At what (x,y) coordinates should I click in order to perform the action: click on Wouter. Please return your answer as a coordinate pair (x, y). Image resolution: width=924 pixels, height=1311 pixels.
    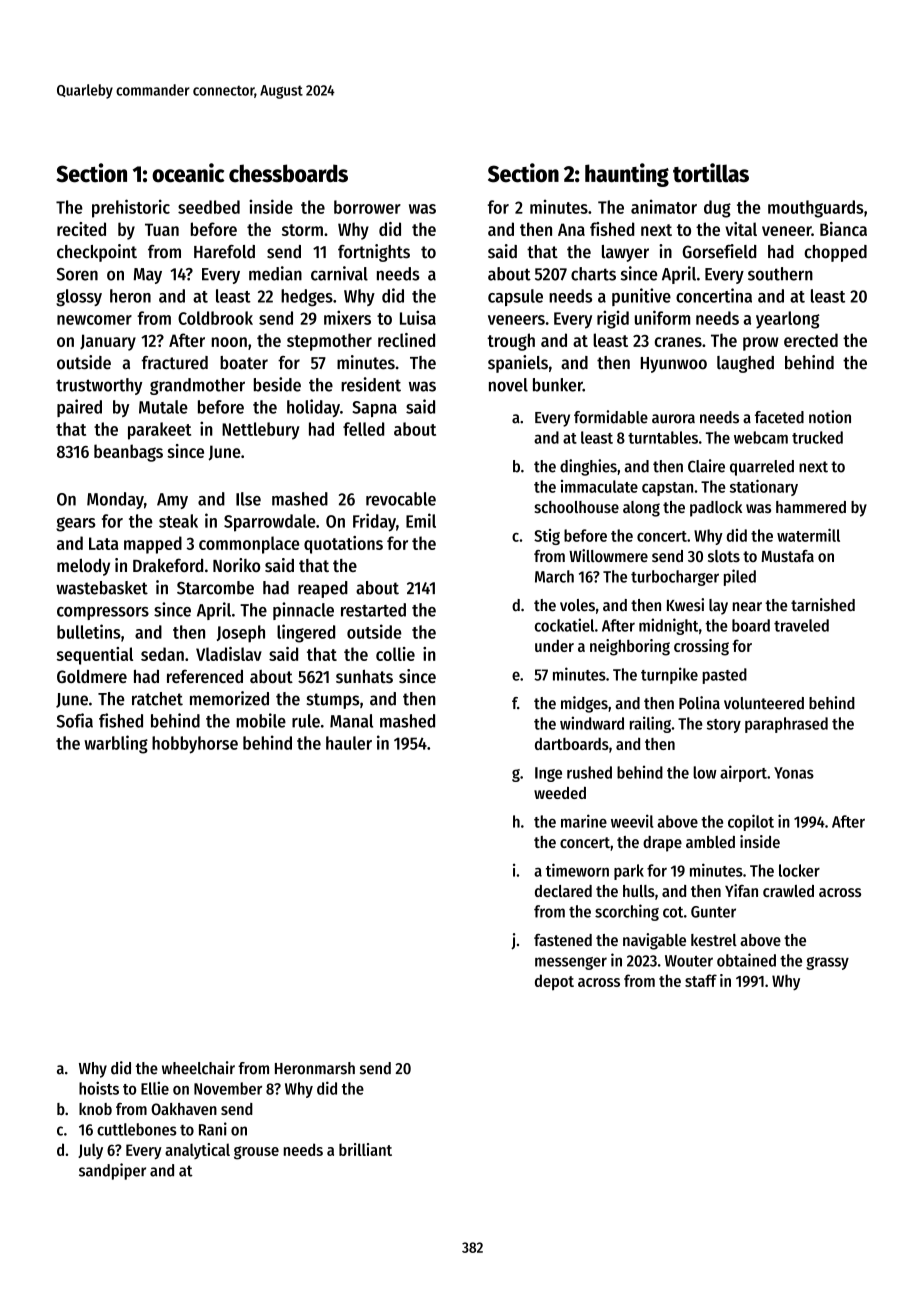
    Looking at the image, I should click on (689, 961).
